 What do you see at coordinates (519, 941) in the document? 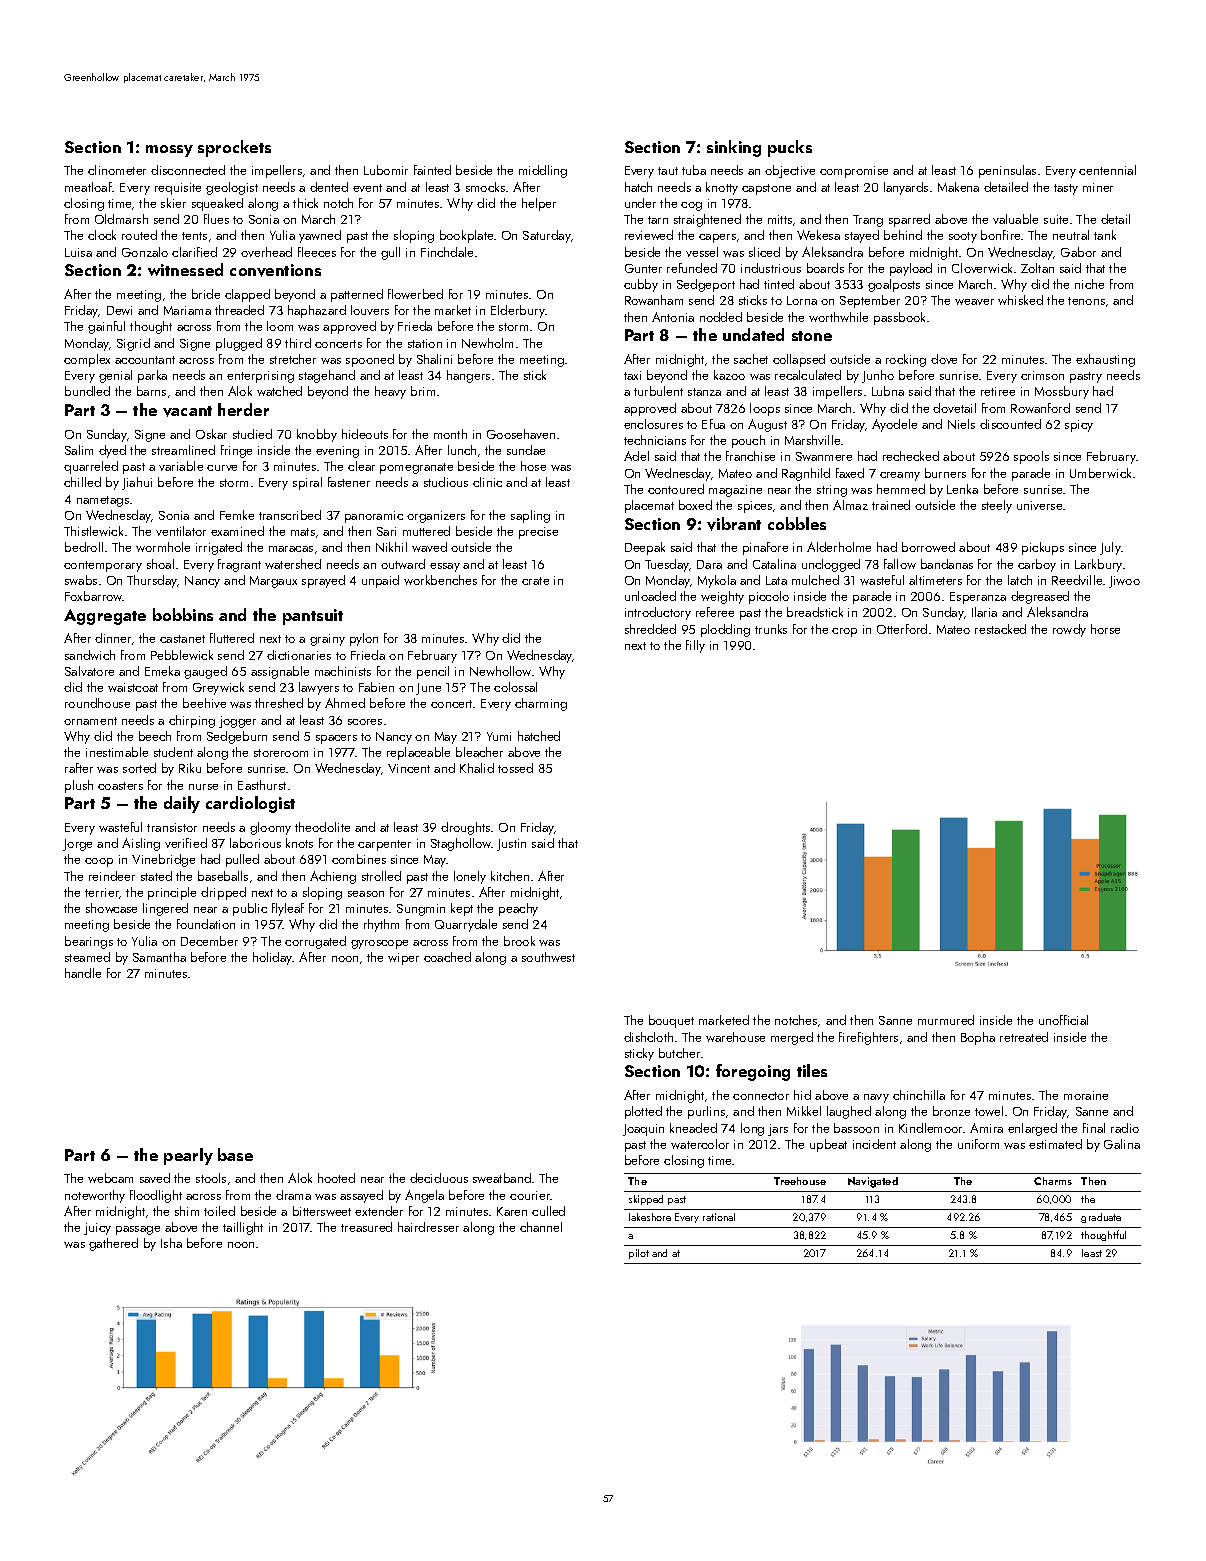
I see `brook` at bounding box center [519, 941].
